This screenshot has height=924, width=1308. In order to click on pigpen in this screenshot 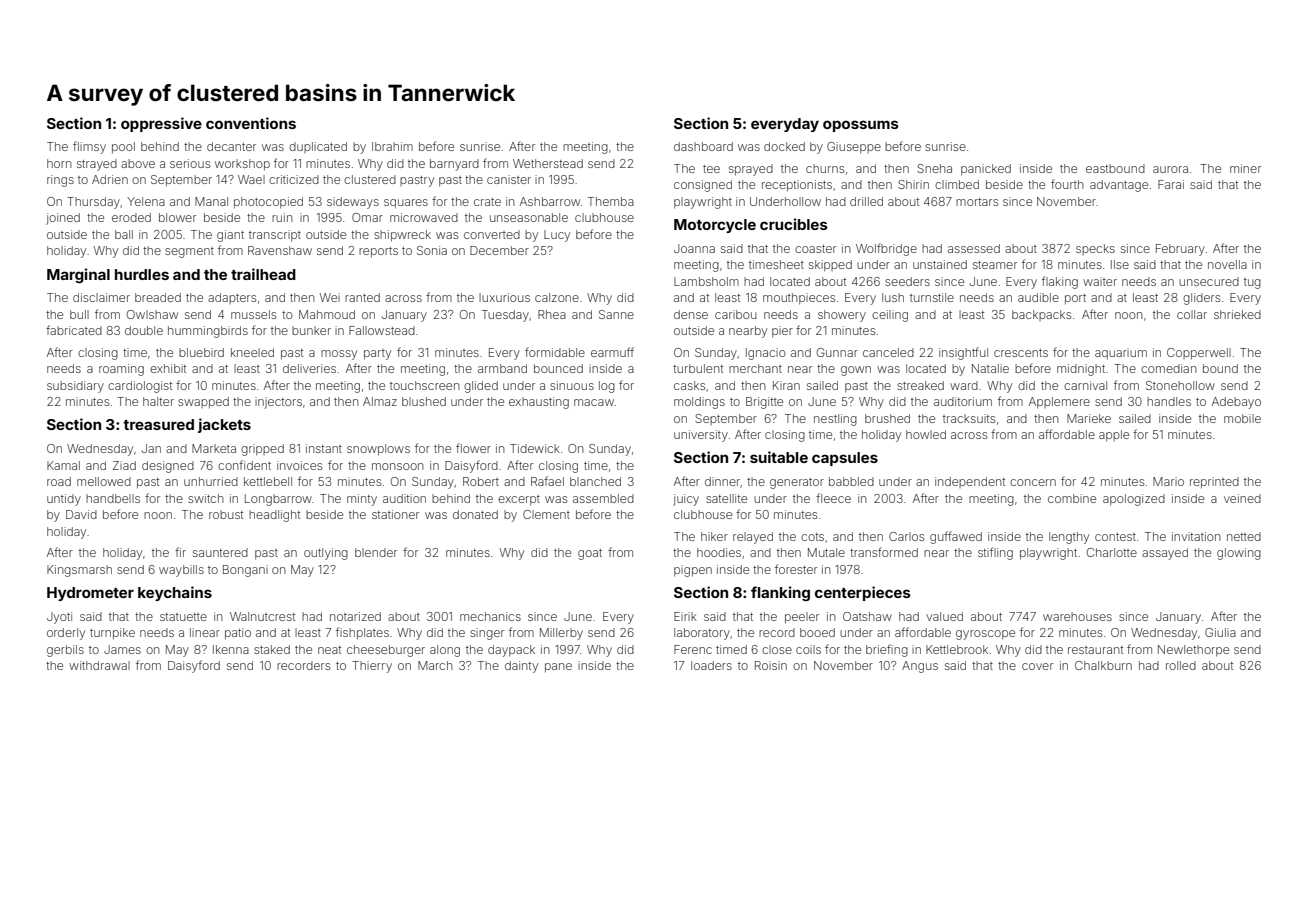, I will do `click(693, 571)`.
